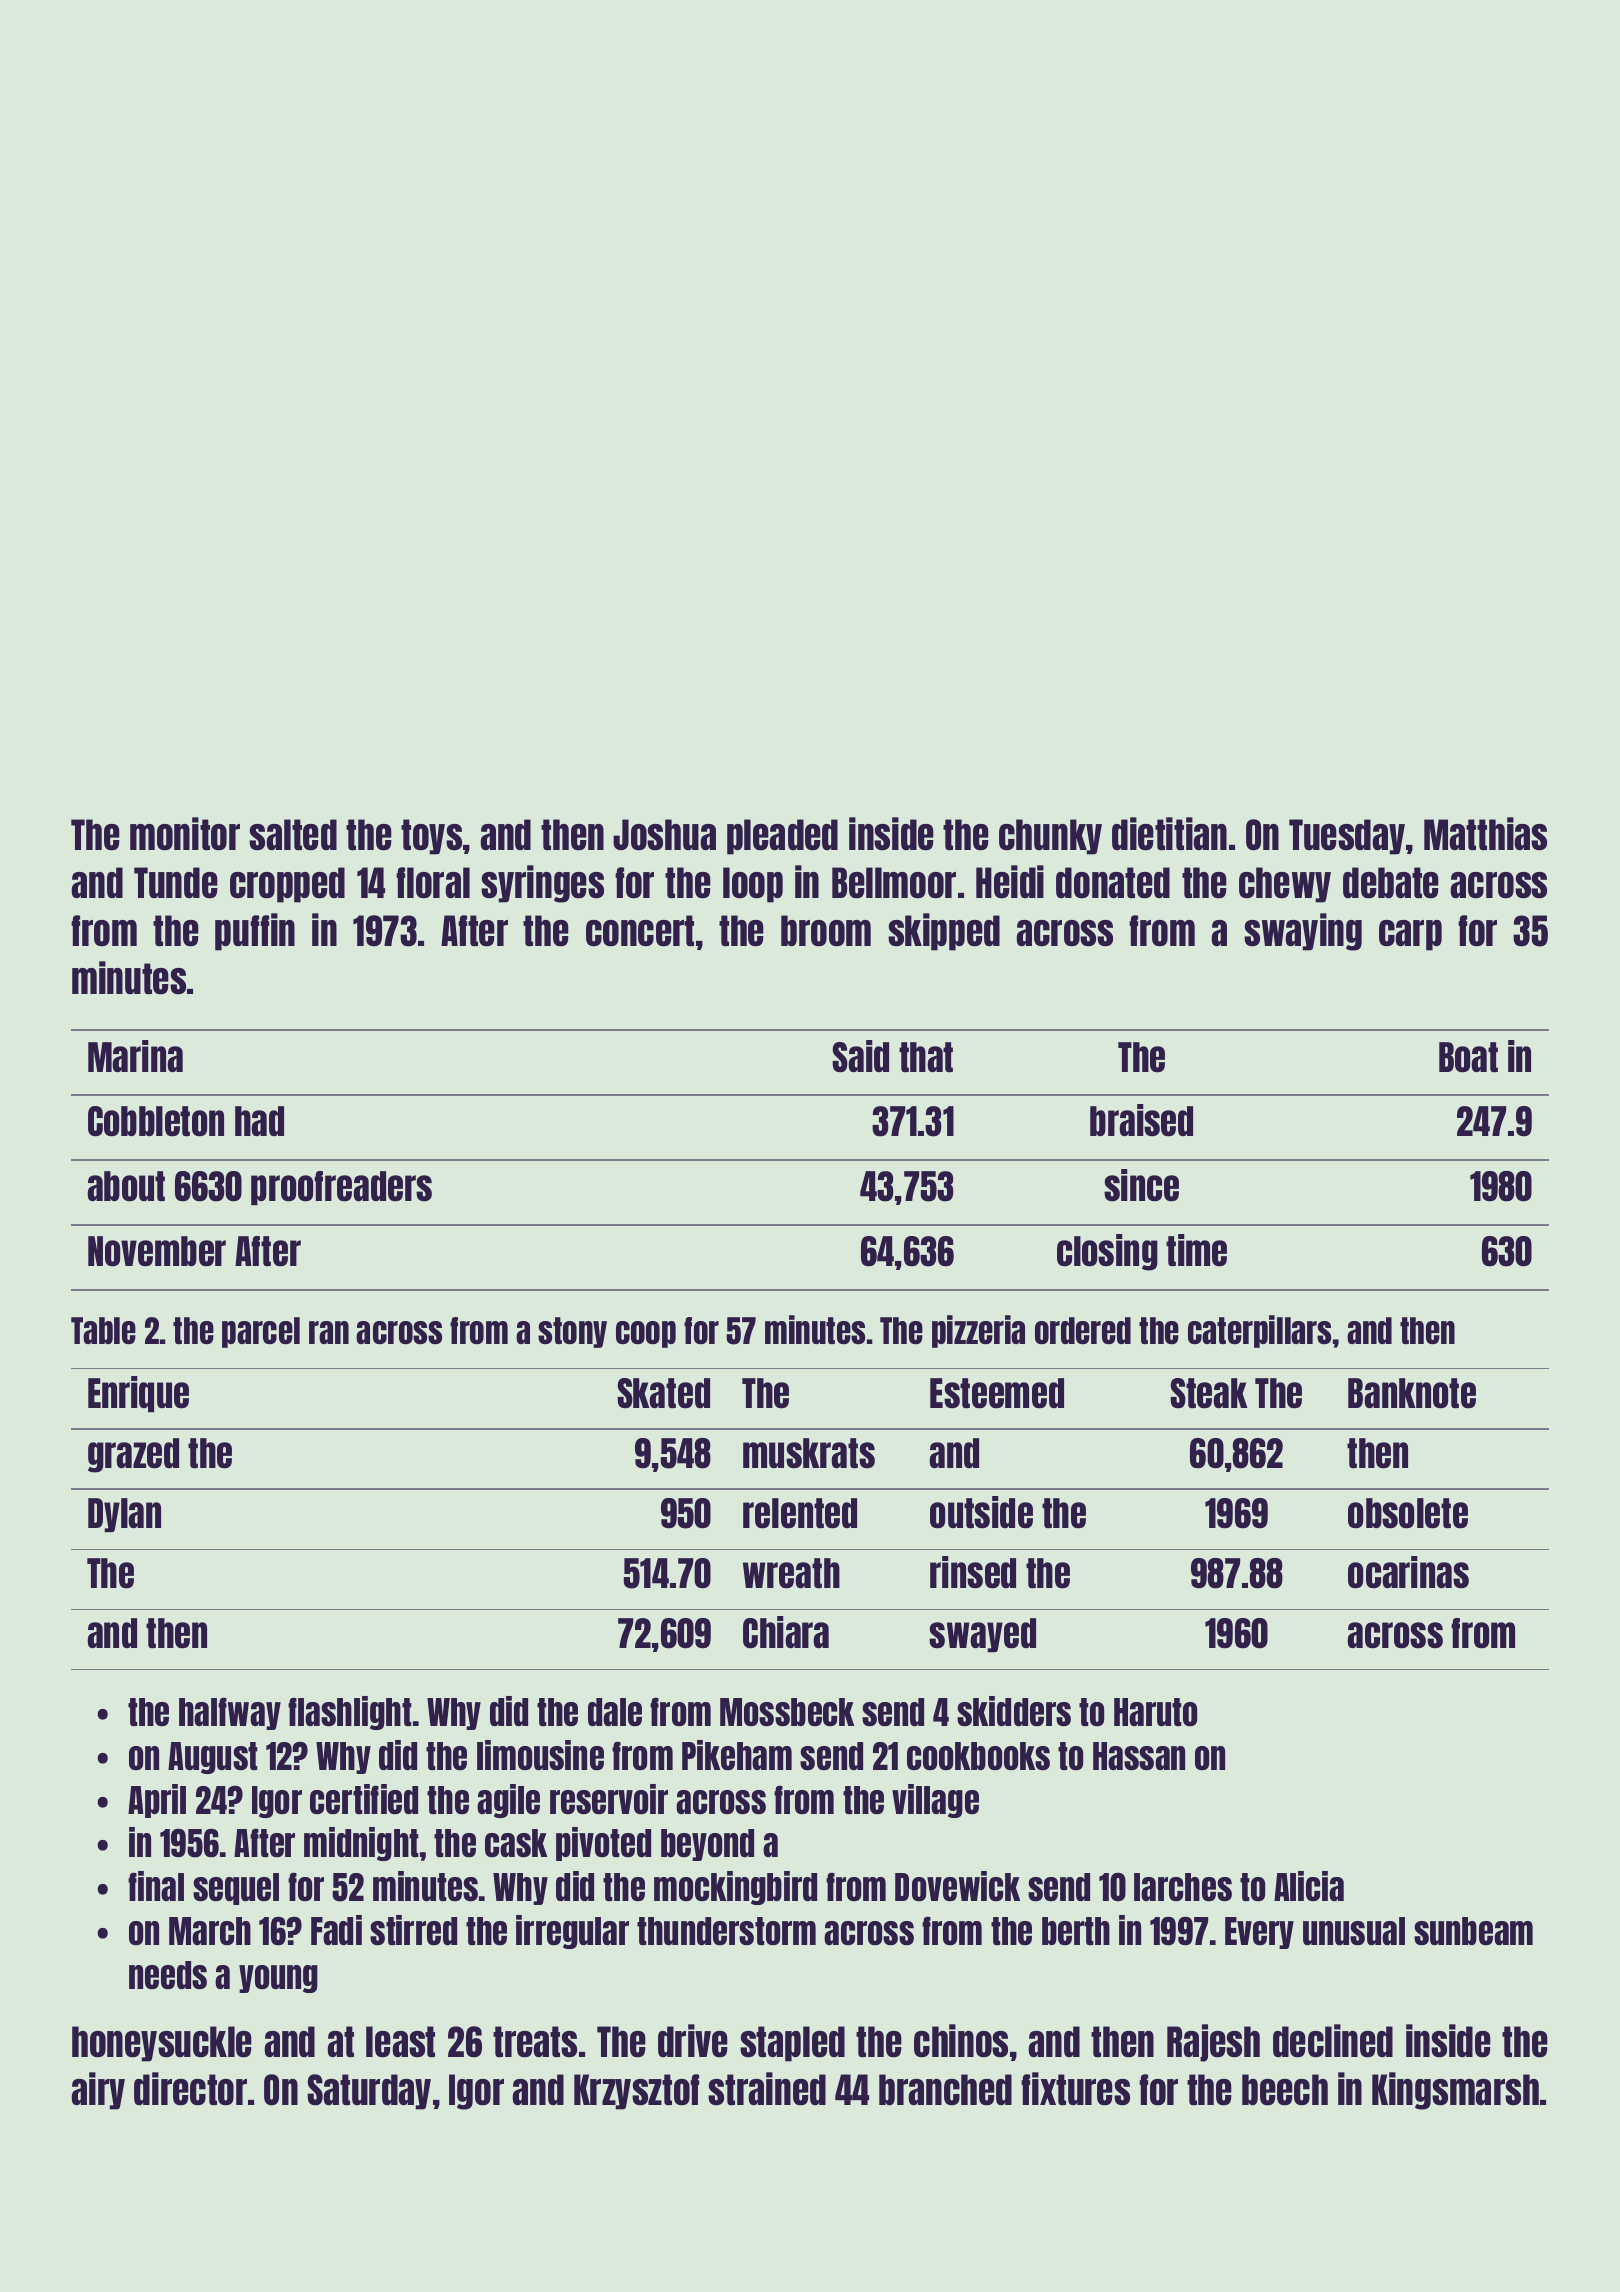  Describe the element at coordinates (791, 1573) in the screenshot. I see `wreath` at that location.
